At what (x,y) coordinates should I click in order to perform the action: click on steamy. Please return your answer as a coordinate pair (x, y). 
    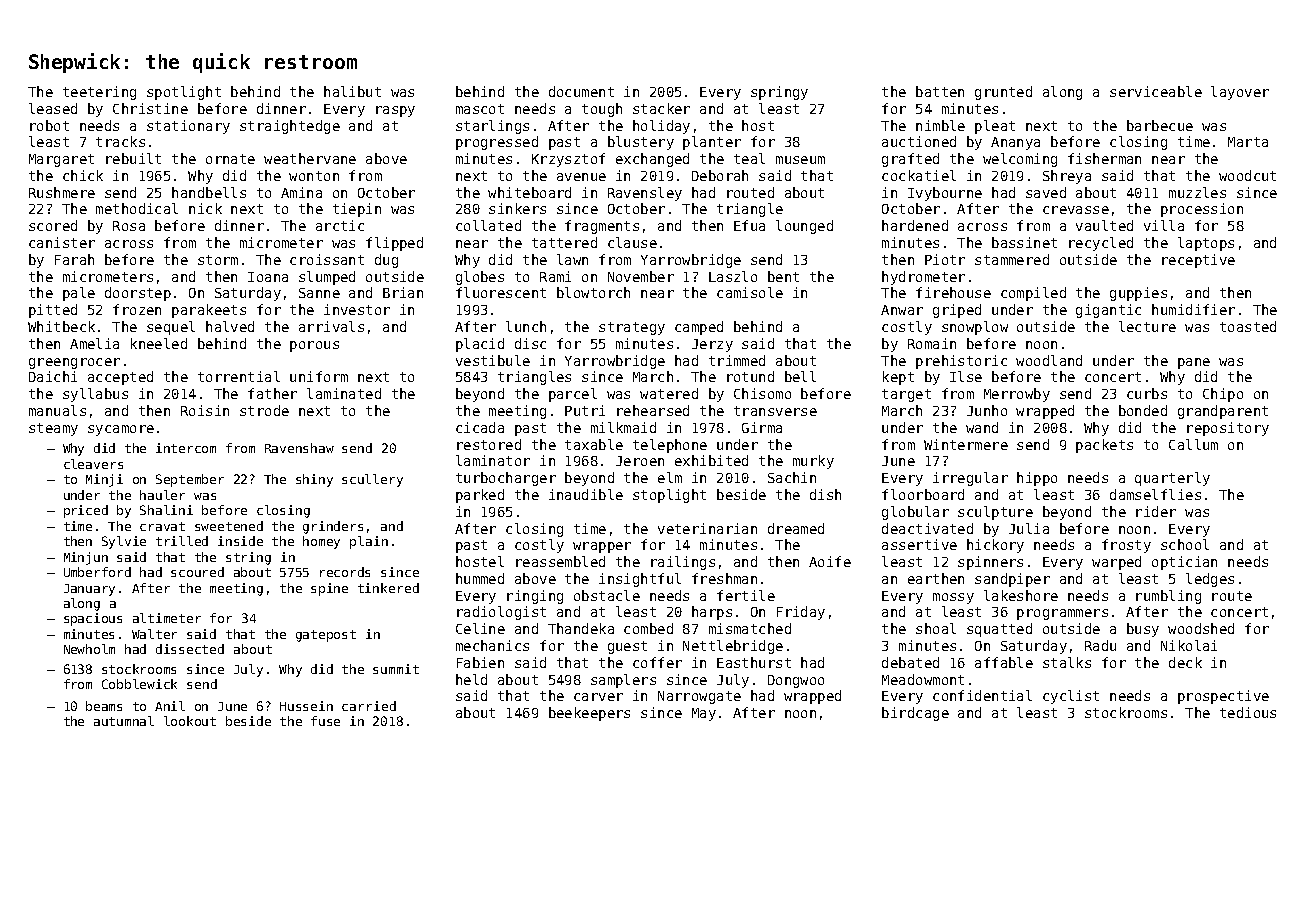
    Looking at the image, I should click on (53, 429).
